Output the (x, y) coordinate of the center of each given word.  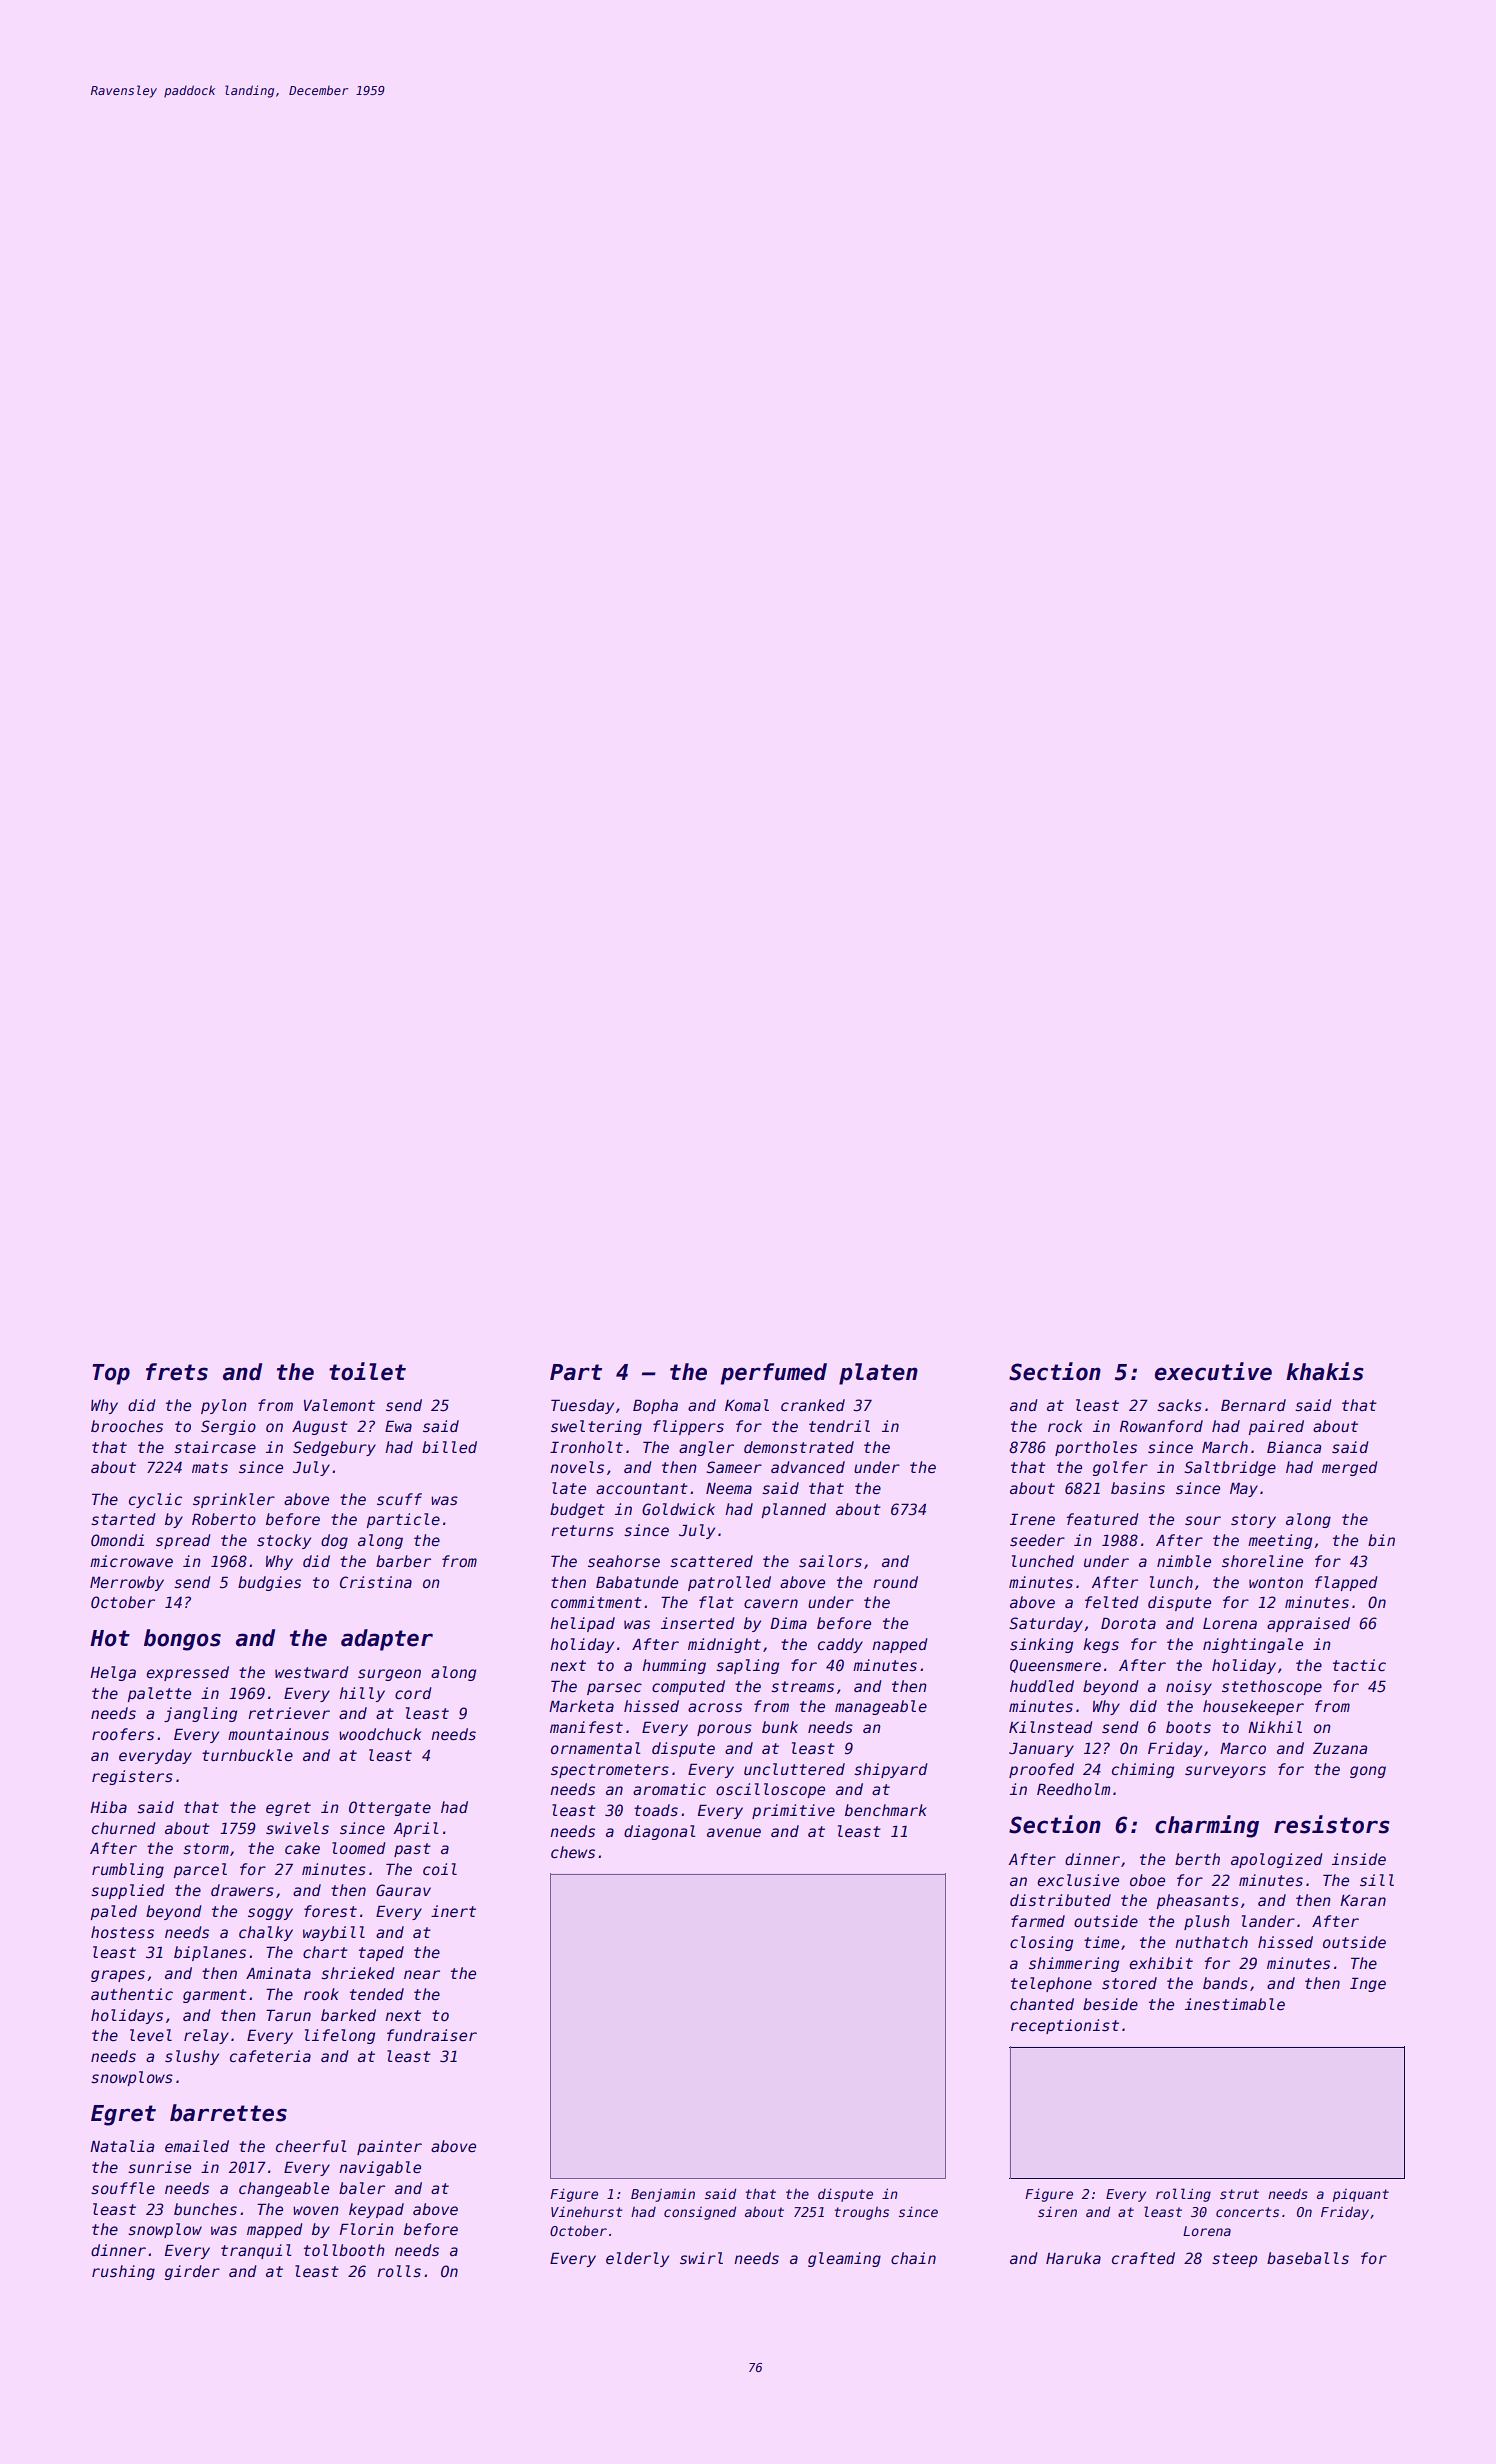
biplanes (210, 1953)
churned (124, 1828)
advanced (808, 1467)
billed (449, 1447)
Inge (1368, 1984)
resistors (1332, 1824)
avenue (734, 1832)
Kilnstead (1051, 1727)
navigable (380, 2168)
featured (1103, 1519)
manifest (586, 1727)
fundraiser (432, 2035)
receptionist (1065, 2026)
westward (312, 1672)
